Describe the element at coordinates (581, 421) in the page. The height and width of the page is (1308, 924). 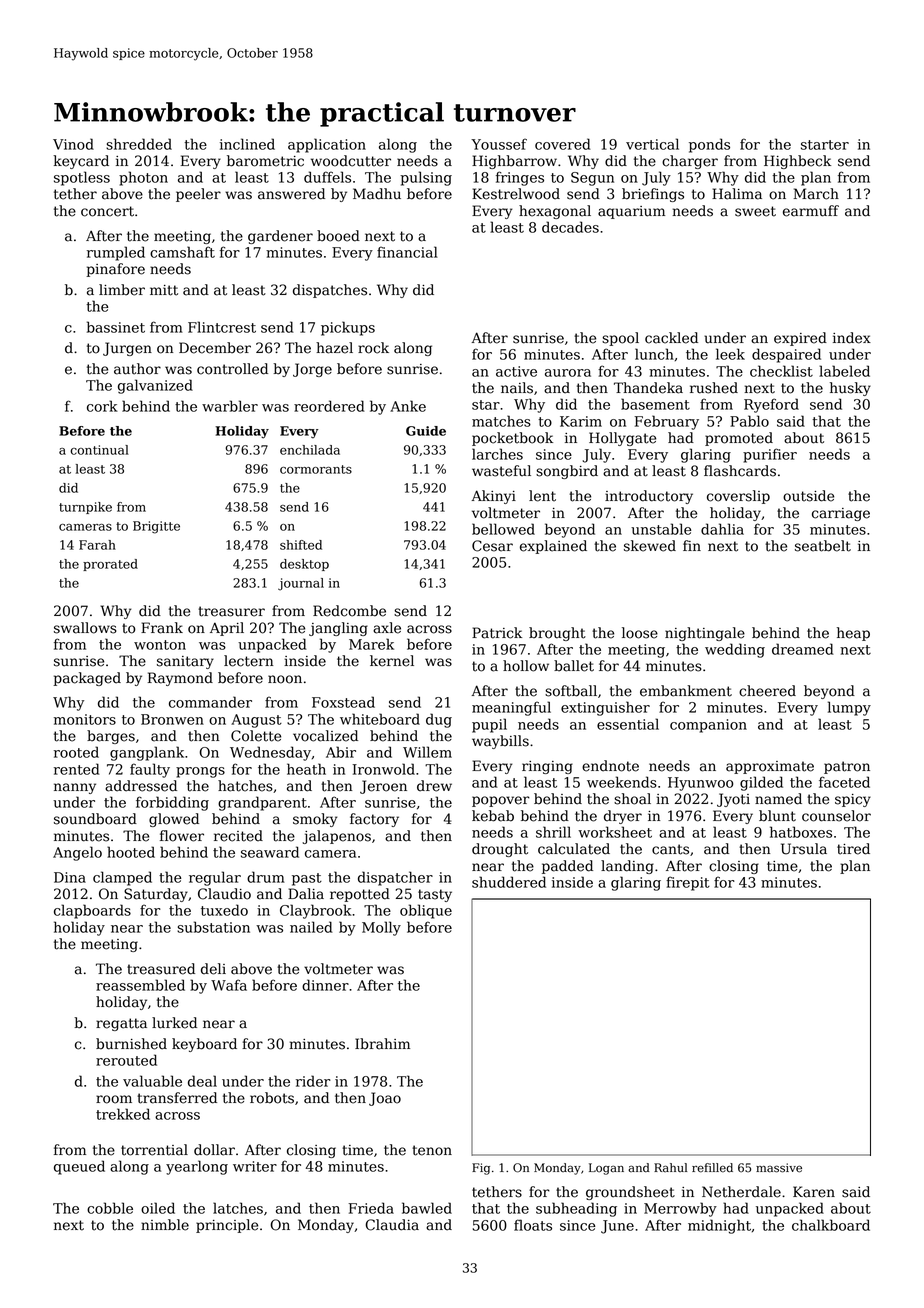
I see `Karim` at that location.
